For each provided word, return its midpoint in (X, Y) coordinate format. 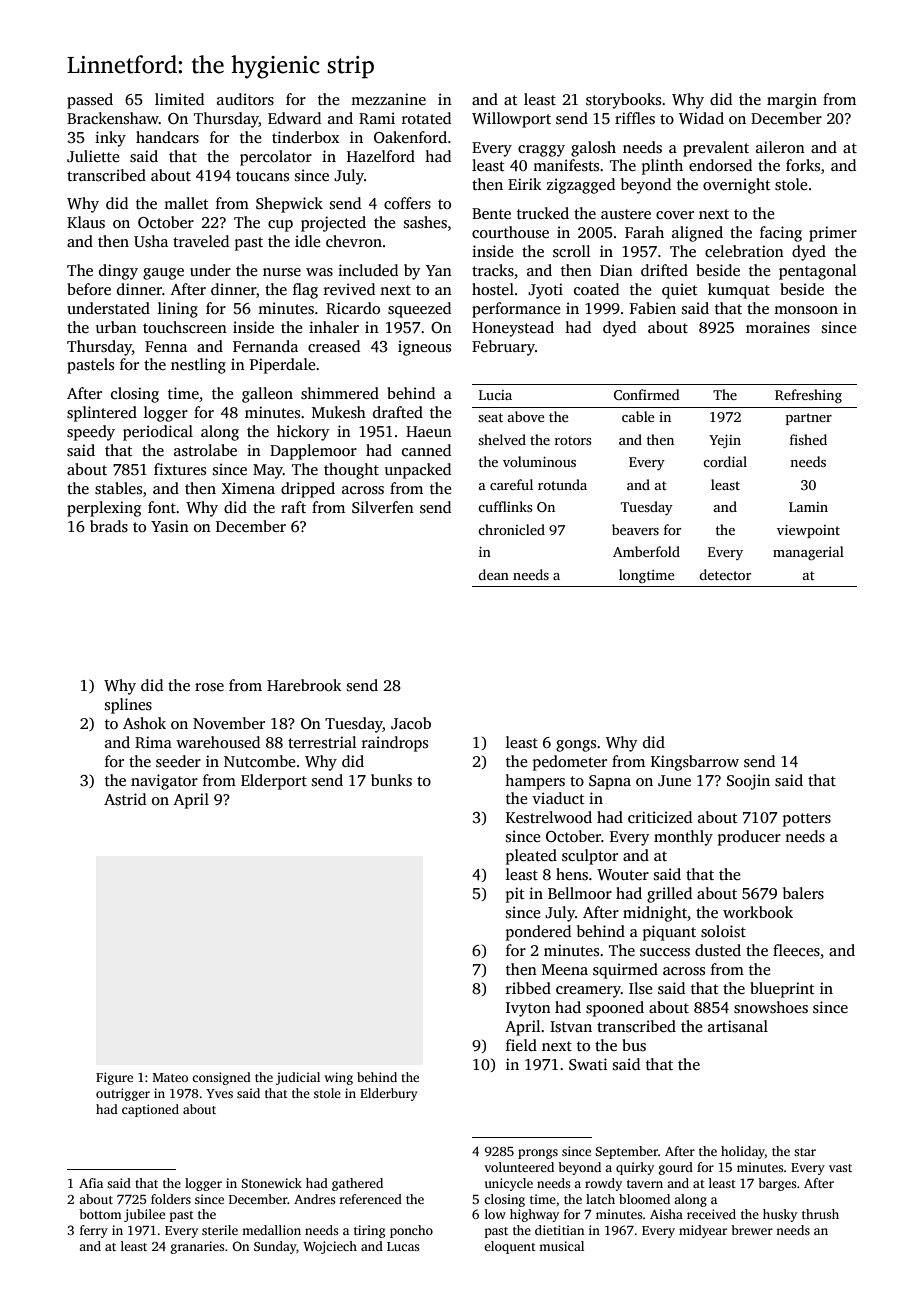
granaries (197, 1247)
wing (339, 1078)
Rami (377, 118)
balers (803, 893)
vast (840, 1168)
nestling (198, 366)
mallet (186, 203)
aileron (780, 147)
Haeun (429, 431)
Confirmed (647, 394)
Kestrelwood (549, 817)
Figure (114, 1078)
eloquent (510, 1247)
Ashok (144, 723)
